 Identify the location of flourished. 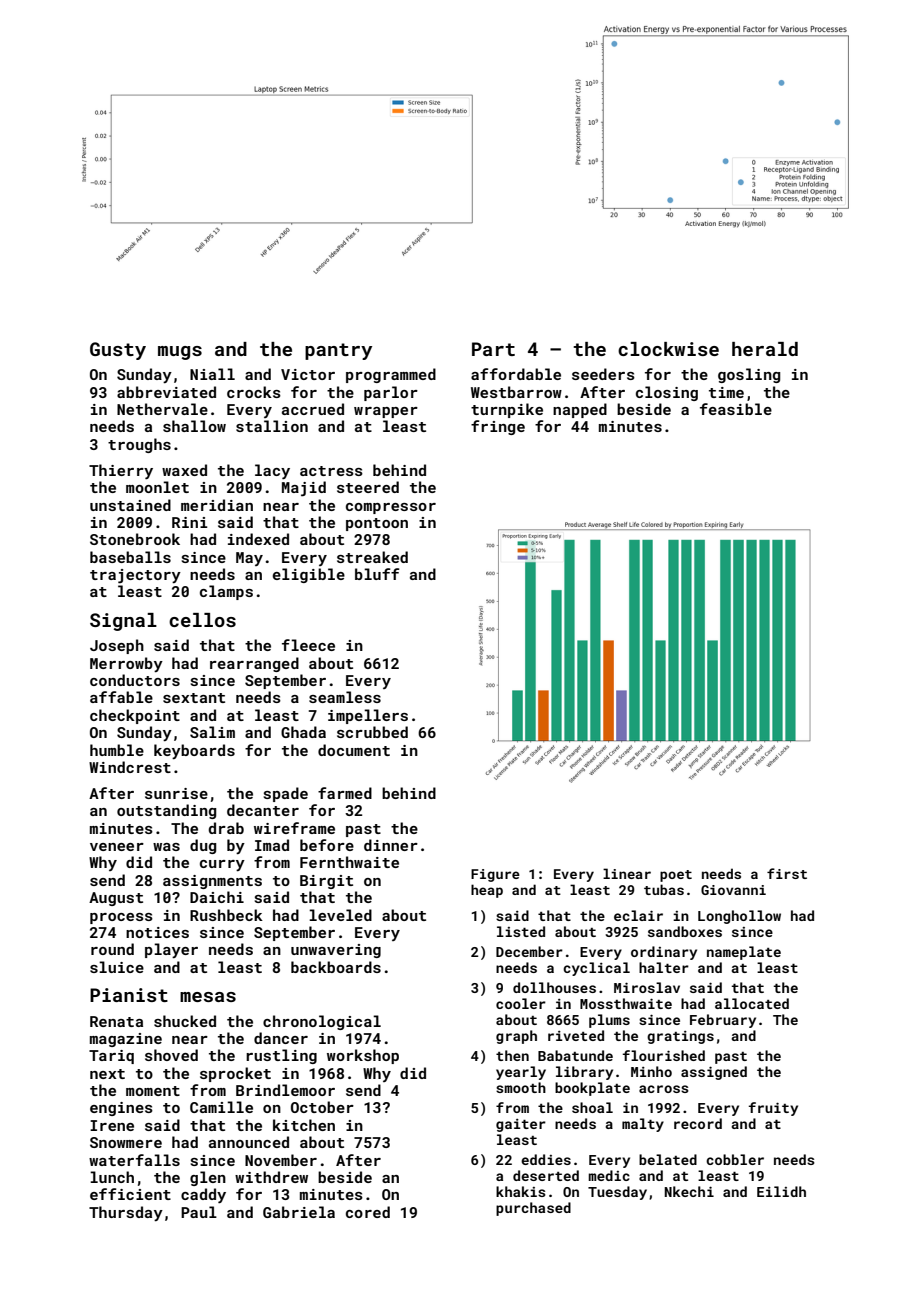
(664, 1055).
